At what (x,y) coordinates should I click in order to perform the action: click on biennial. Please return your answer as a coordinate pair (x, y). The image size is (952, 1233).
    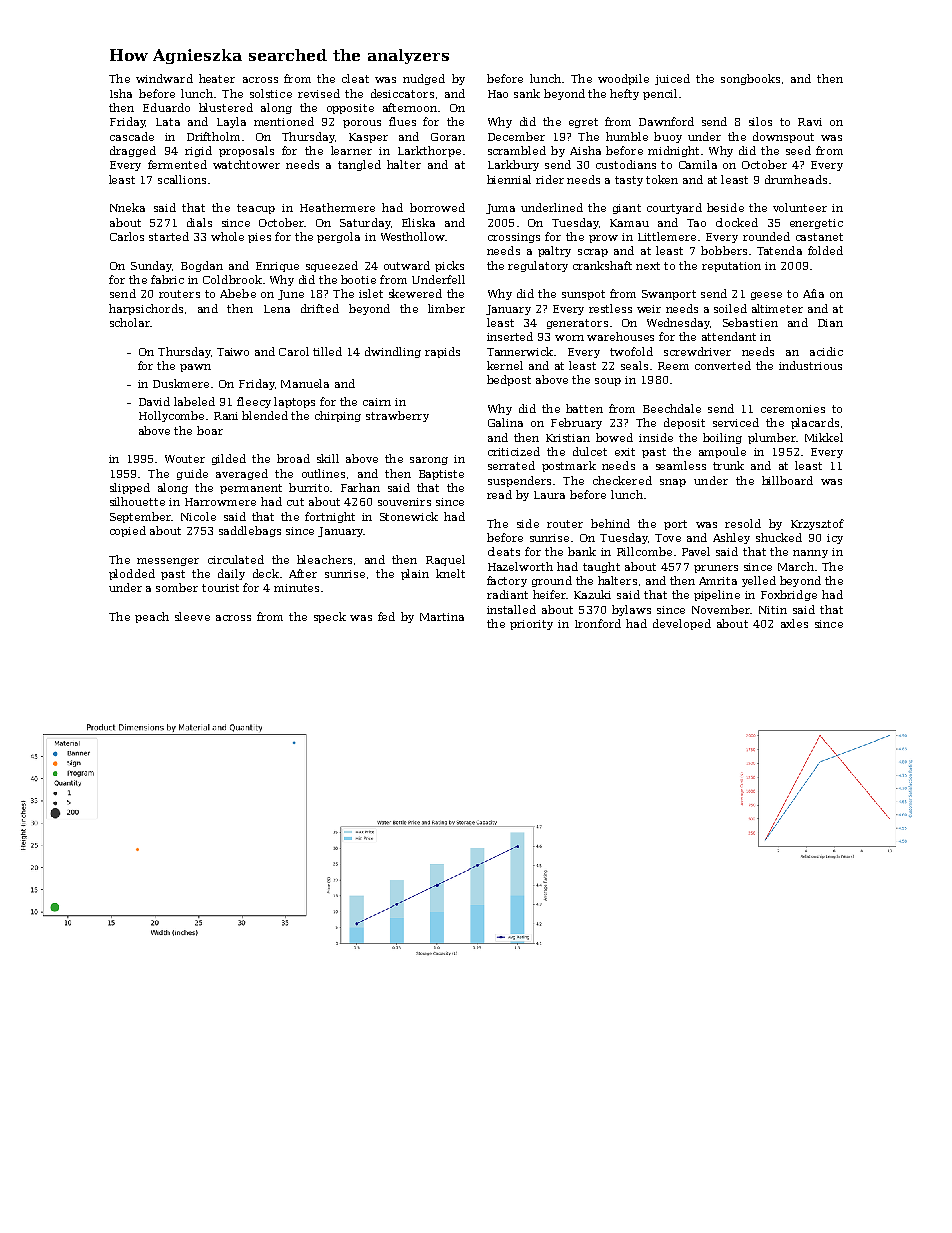
    Looking at the image, I should click on (509, 179).
